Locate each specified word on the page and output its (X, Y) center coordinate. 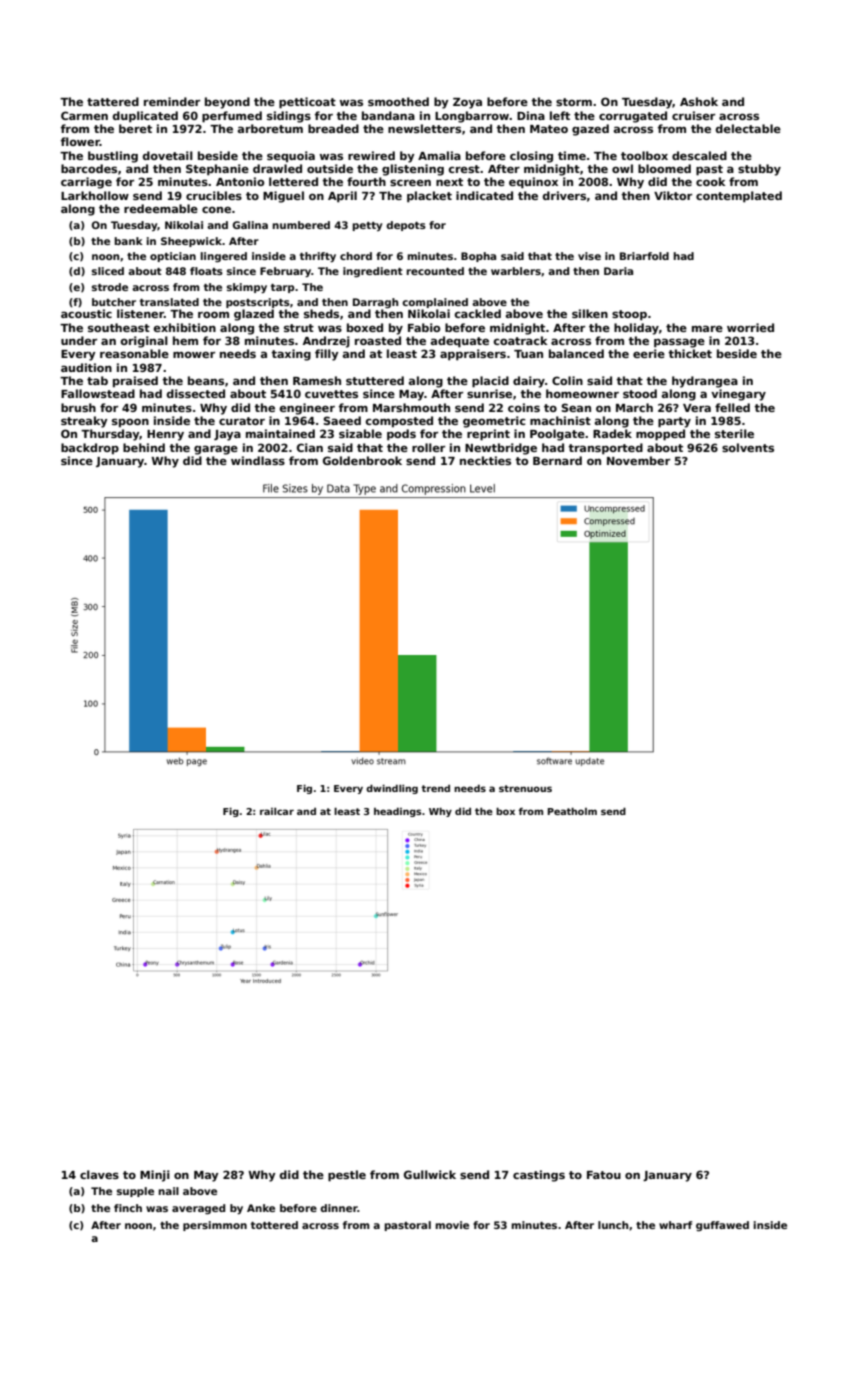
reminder (172, 101)
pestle (347, 1176)
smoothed (398, 101)
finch (128, 1208)
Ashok (699, 101)
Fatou (604, 1175)
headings (397, 812)
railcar (277, 811)
